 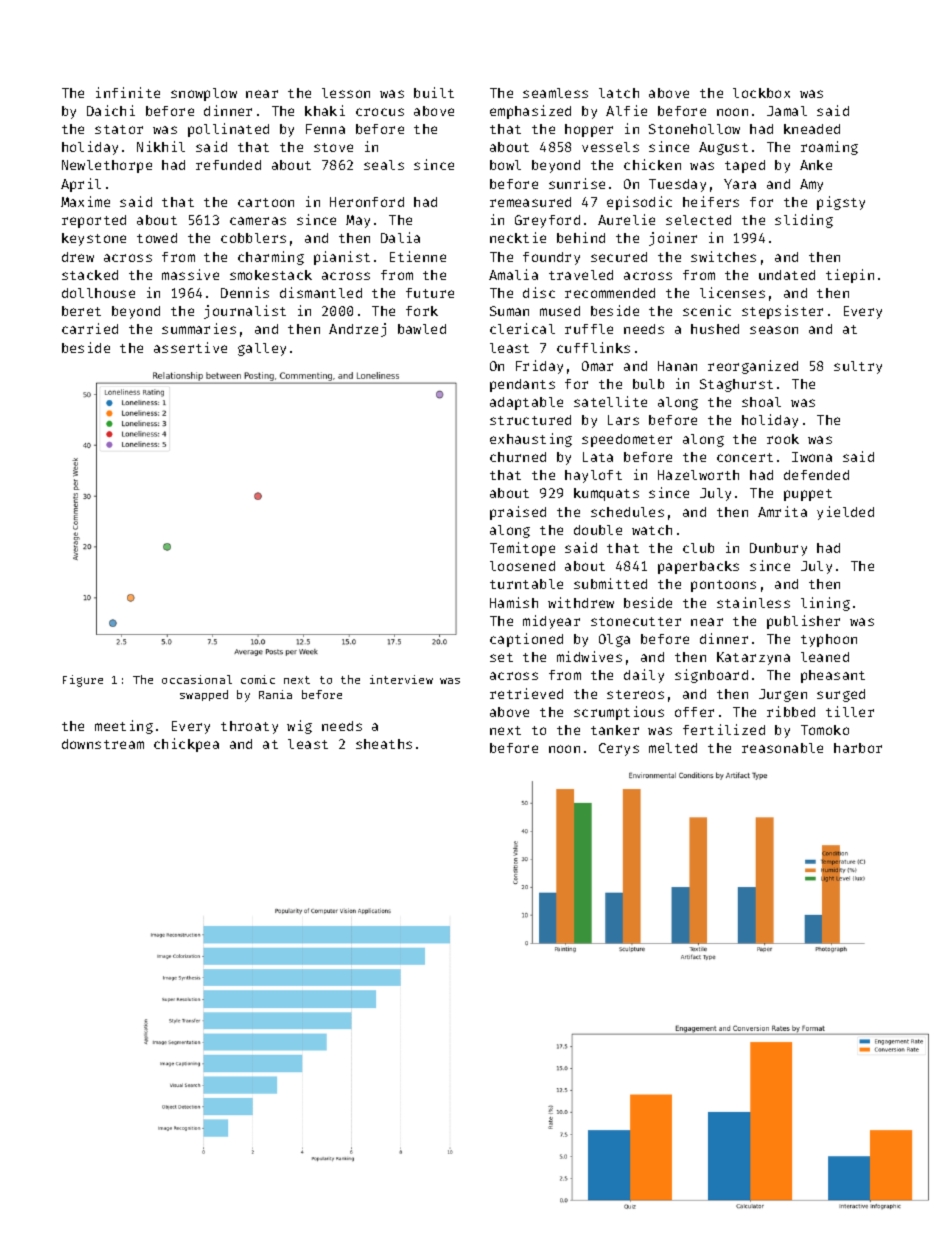 What do you see at coordinates (299, 727) in the page?
I see `wig` at bounding box center [299, 727].
